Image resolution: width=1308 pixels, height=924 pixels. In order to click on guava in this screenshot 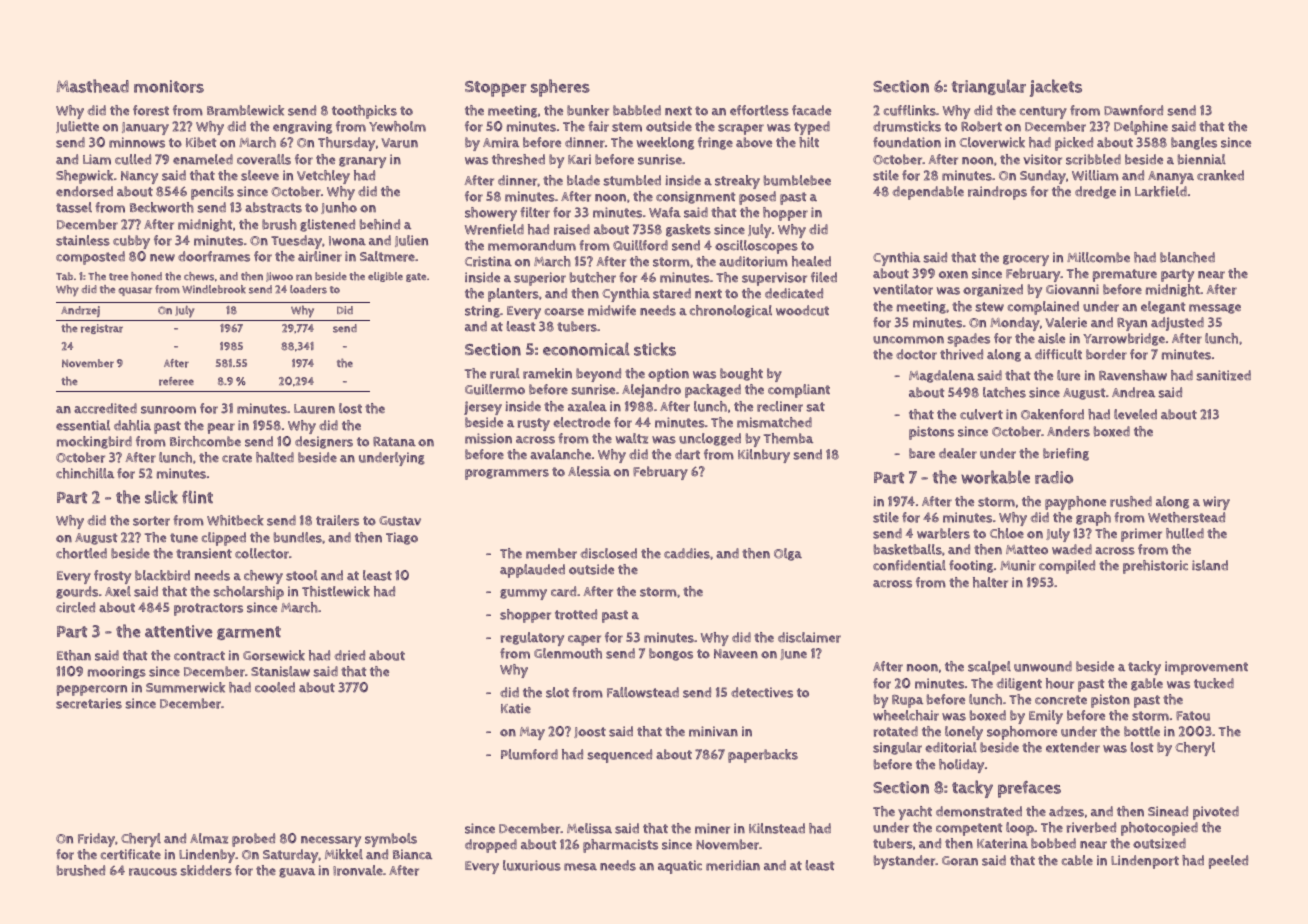, I will do `click(297, 873)`.
